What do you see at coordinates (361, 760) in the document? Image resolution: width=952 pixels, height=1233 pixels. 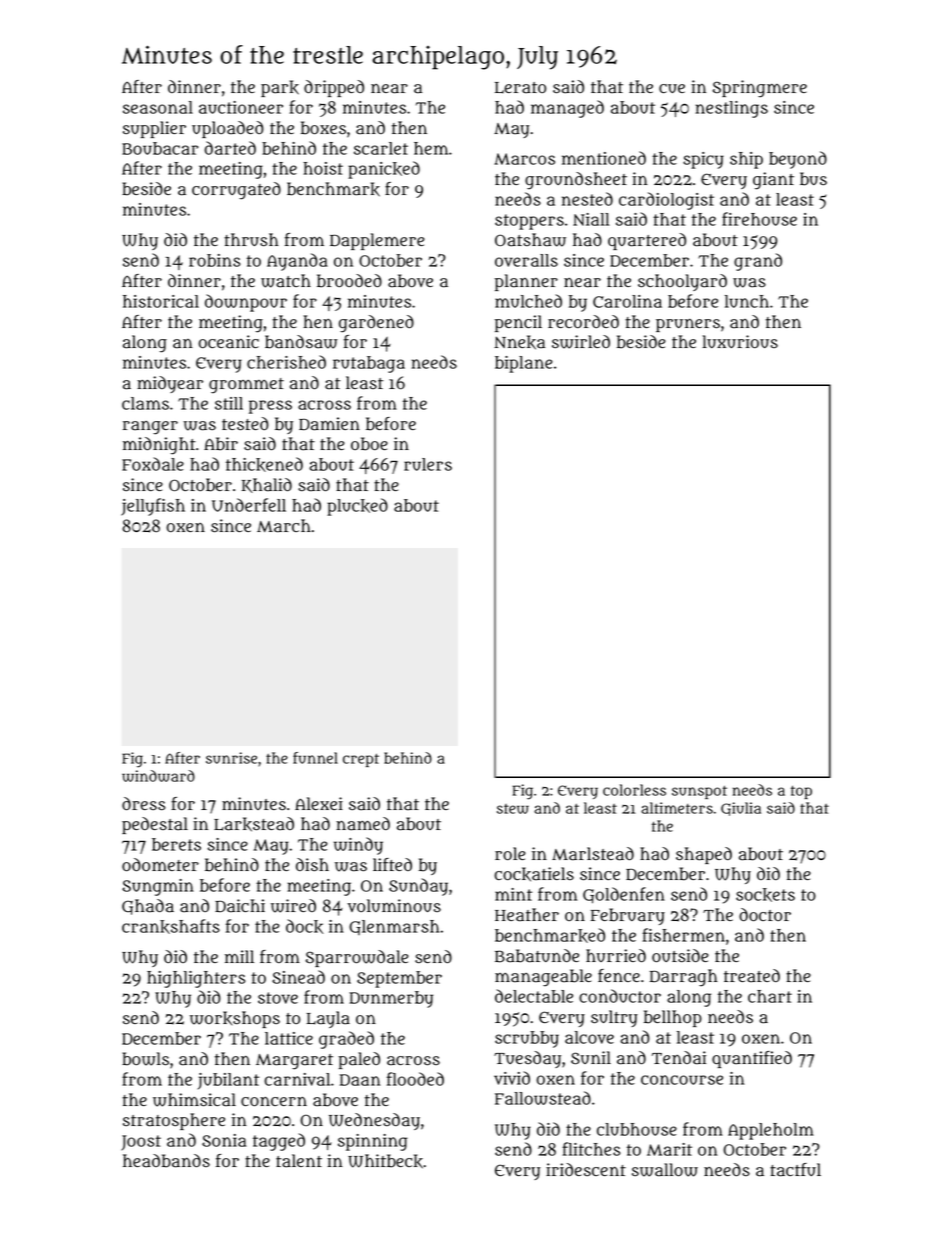 I see `crept` at bounding box center [361, 760].
